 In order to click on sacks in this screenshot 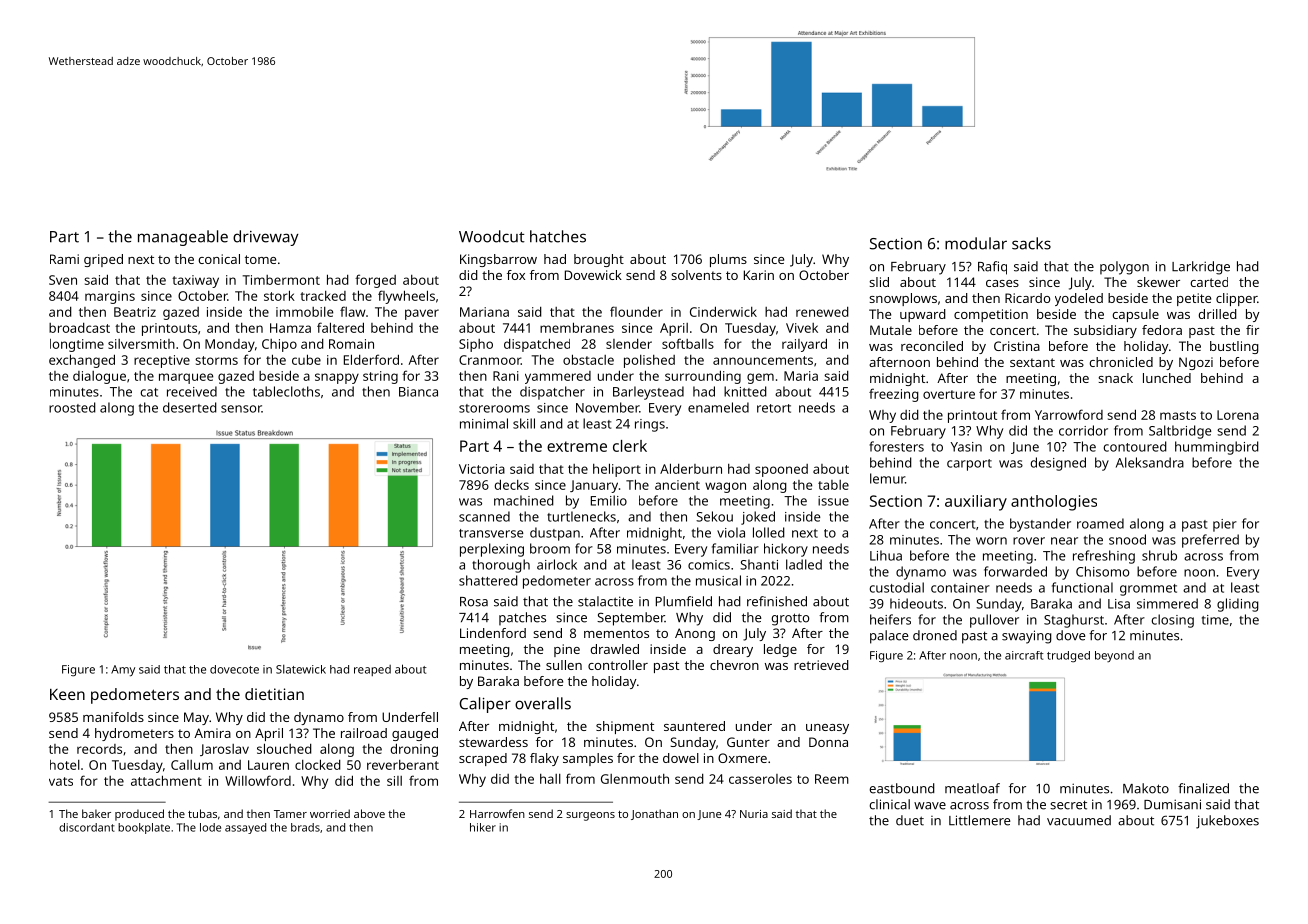, I will do `click(1031, 243)`.
